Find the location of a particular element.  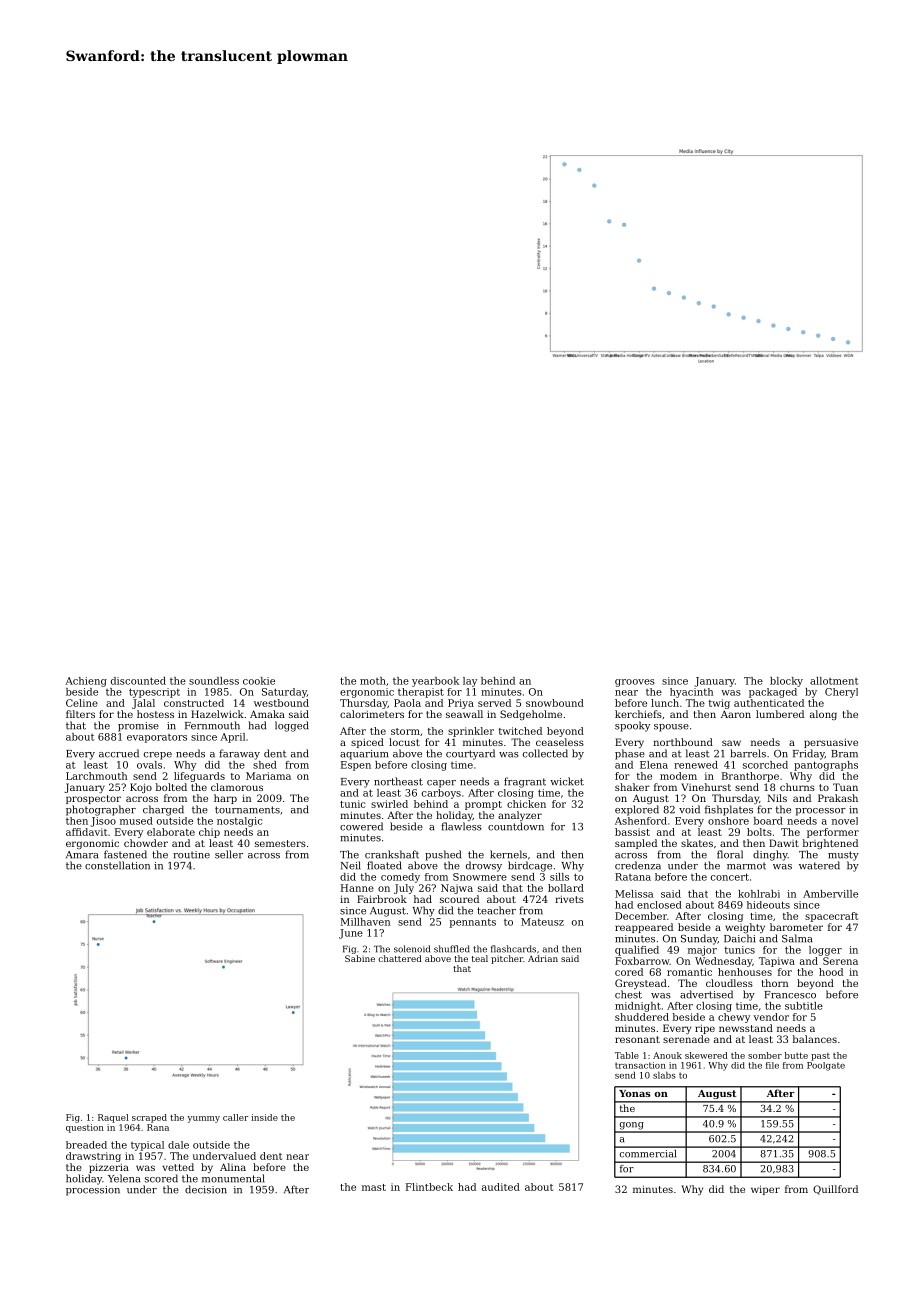

Raquel is located at coordinates (113, 1118).
